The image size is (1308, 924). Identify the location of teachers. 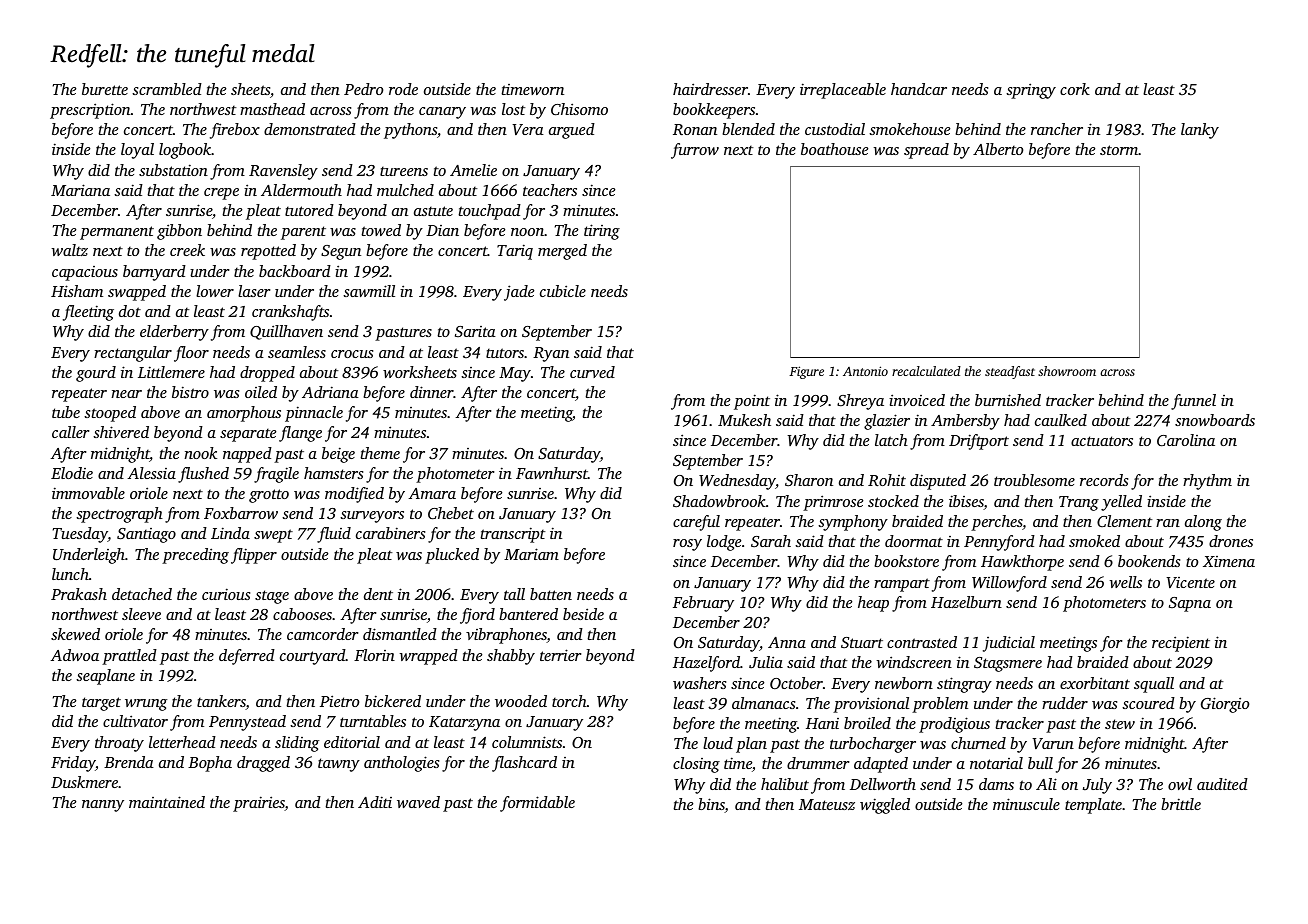
(550, 190).
